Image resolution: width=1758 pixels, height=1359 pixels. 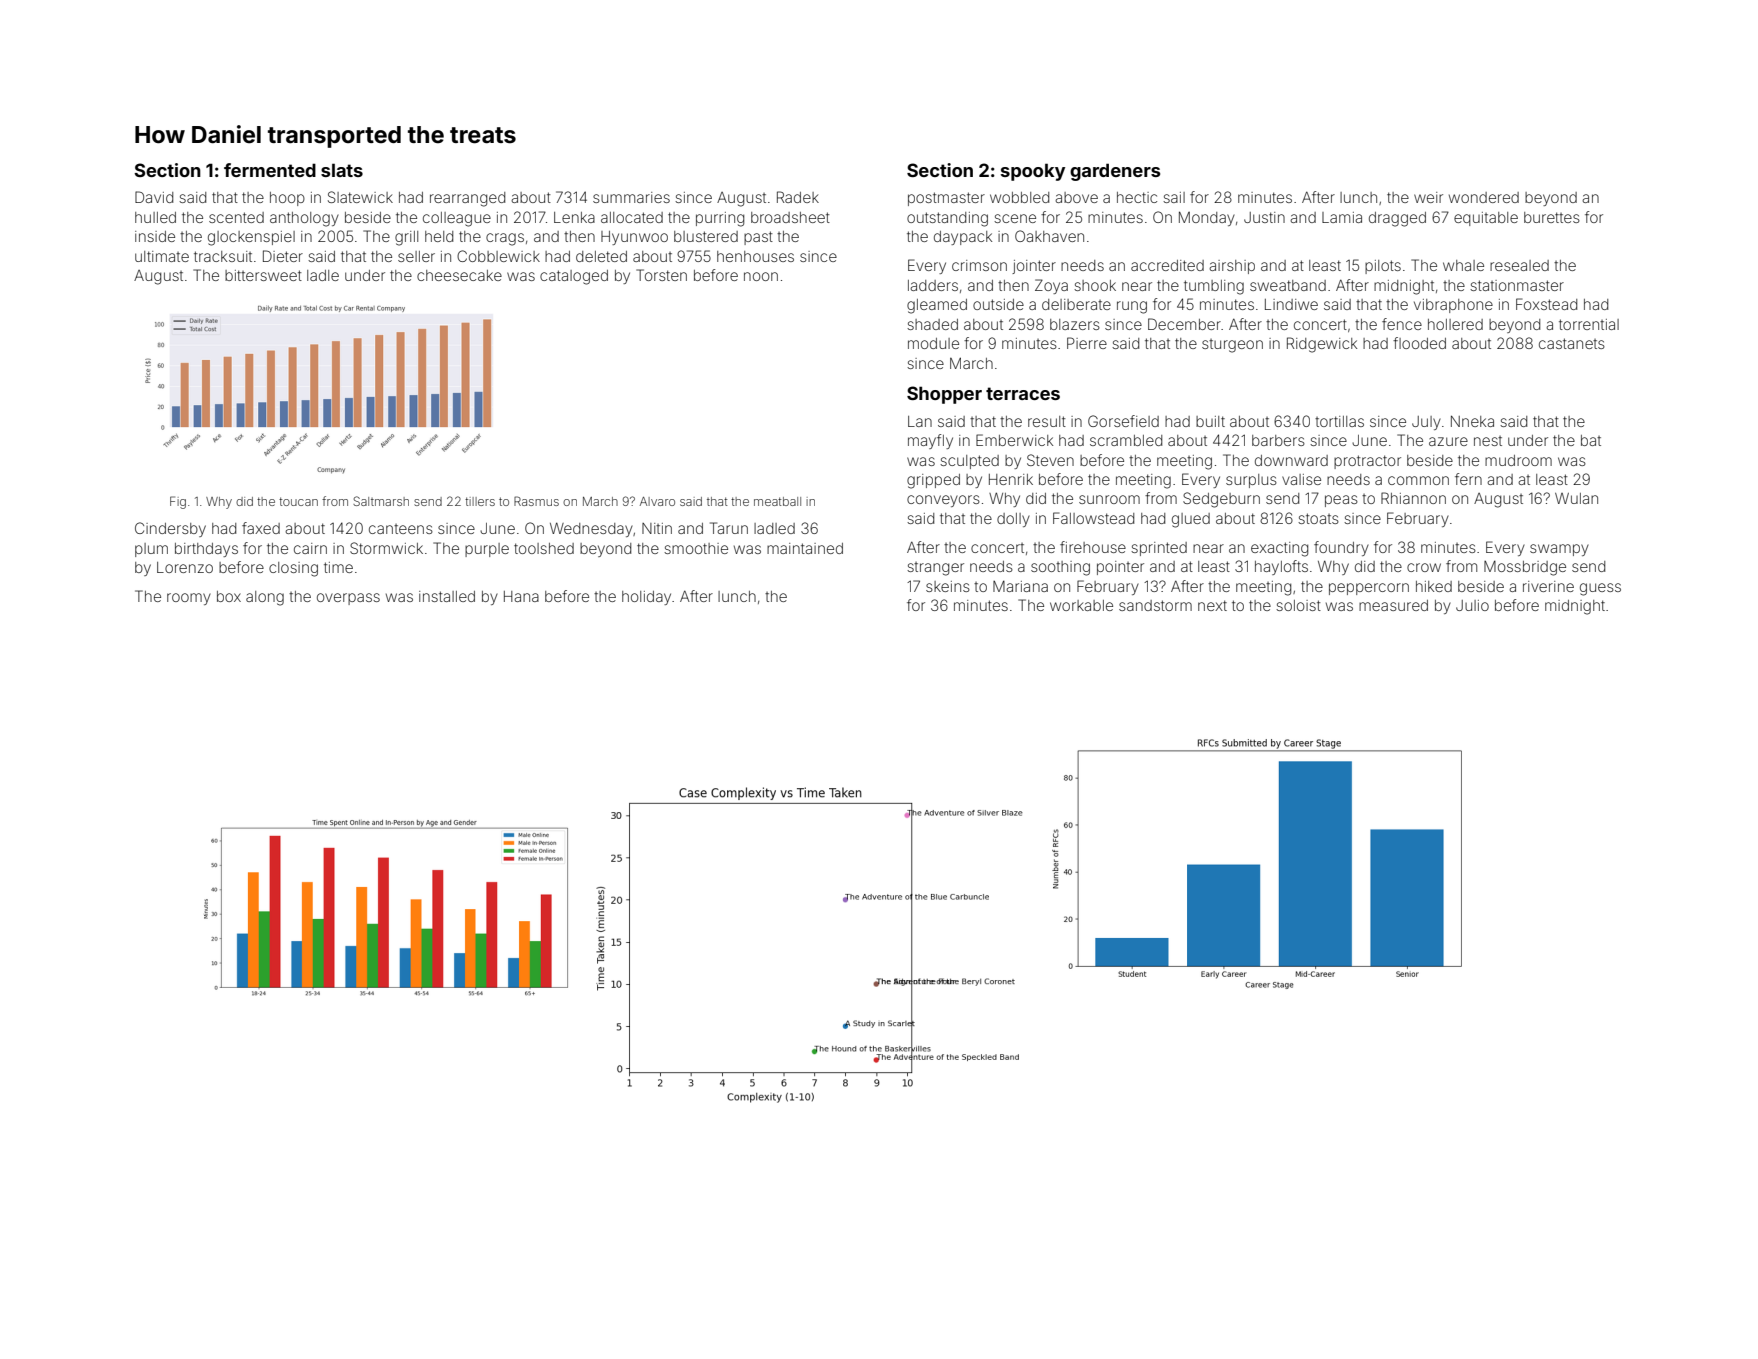 What do you see at coordinates (979, 265) in the page?
I see `crimson` at bounding box center [979, 265].
